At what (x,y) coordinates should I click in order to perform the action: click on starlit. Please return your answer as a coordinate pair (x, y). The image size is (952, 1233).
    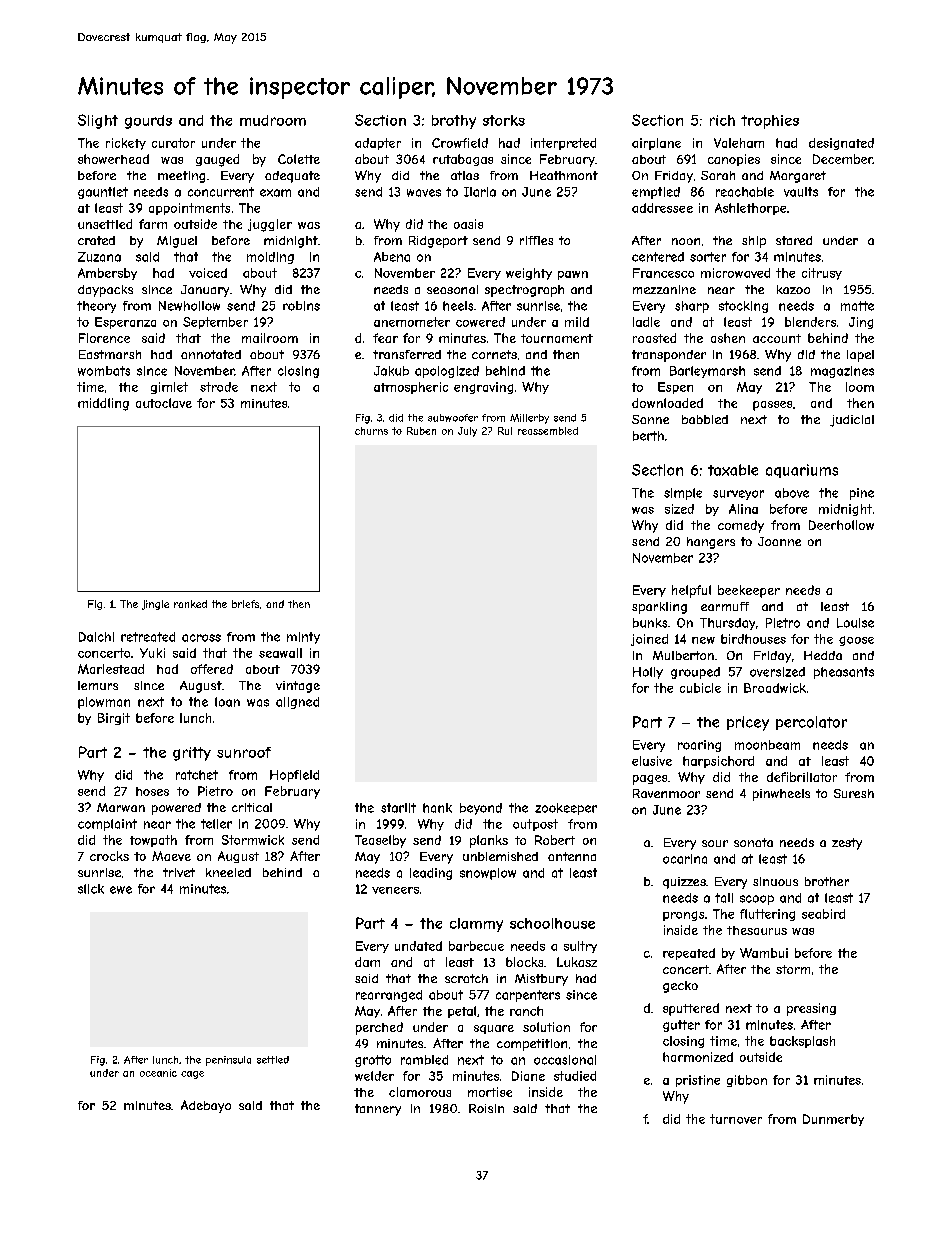
    Looking at the image, I should click on (398, 808).
